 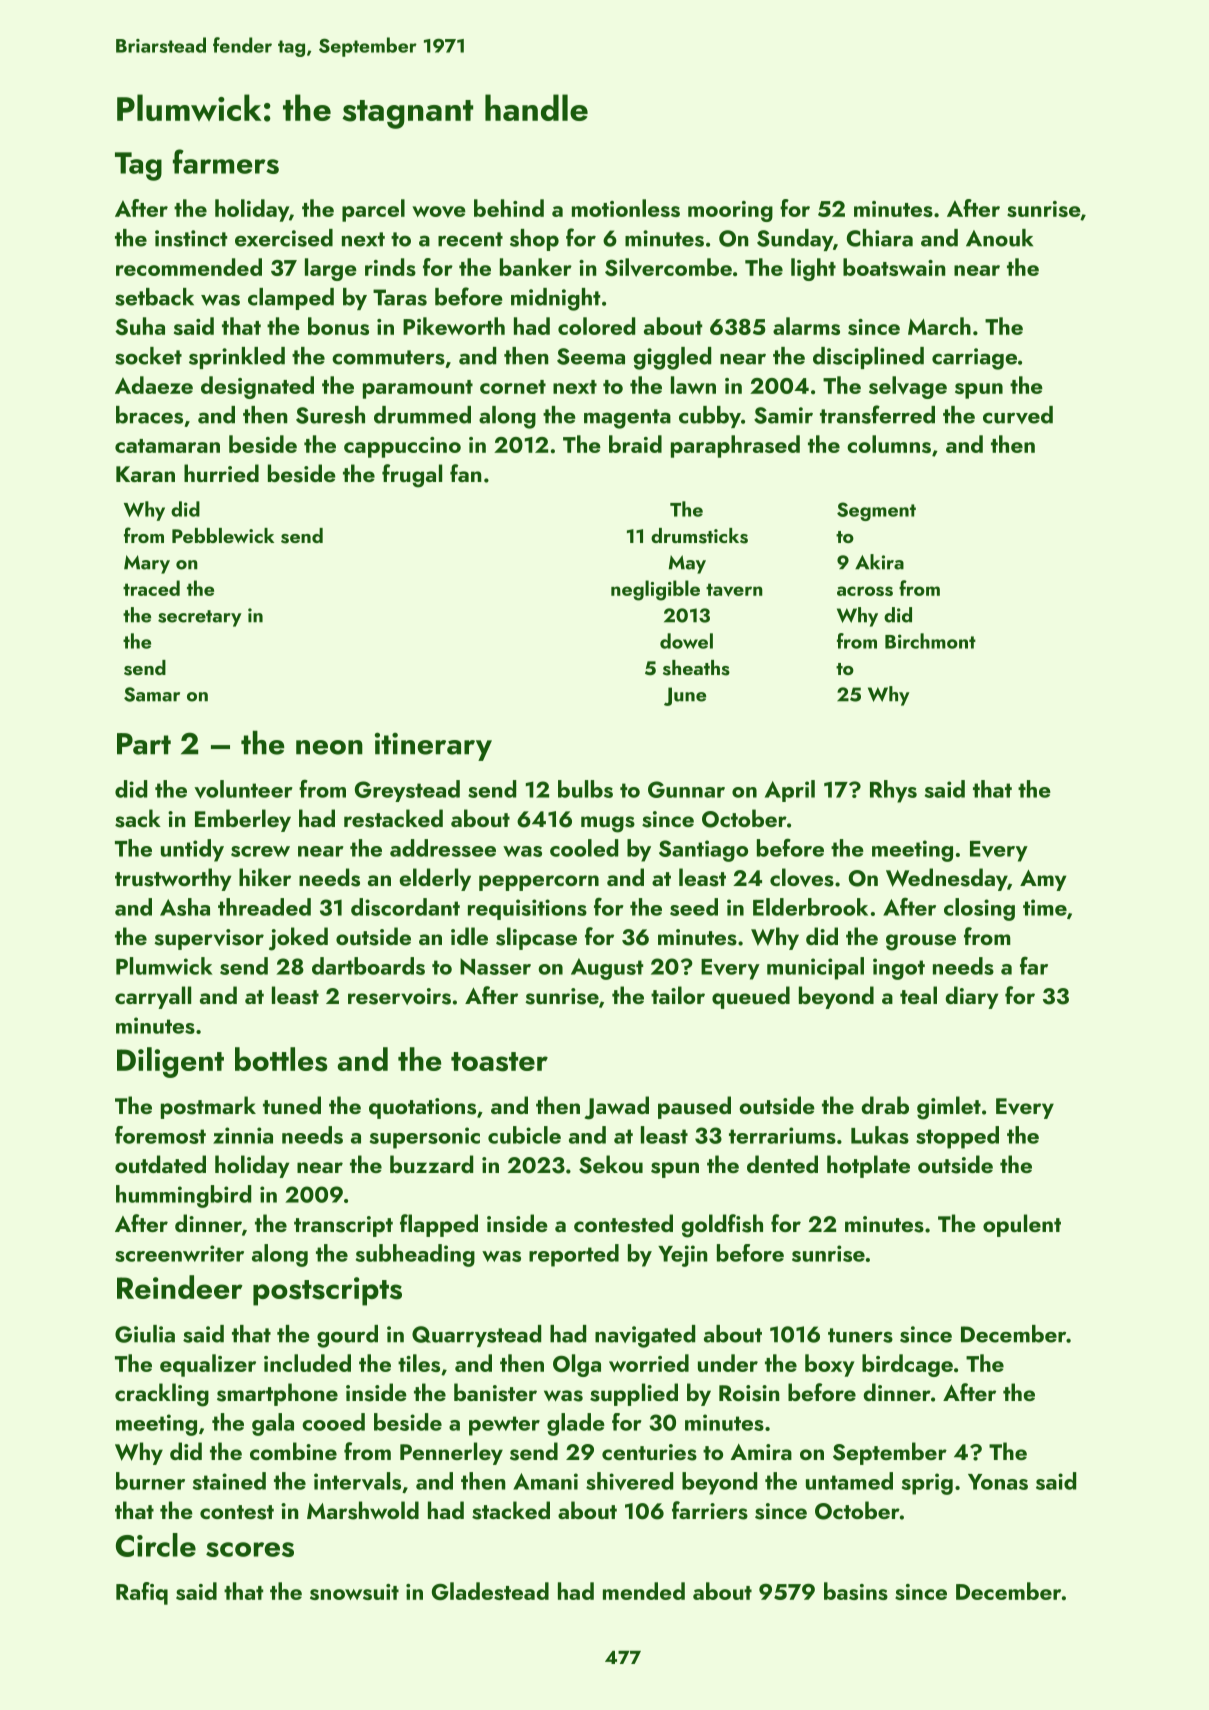 What do you see at coordinates (388, 357) in the image?
I see `commuters` at bounding box center [388, 357].
